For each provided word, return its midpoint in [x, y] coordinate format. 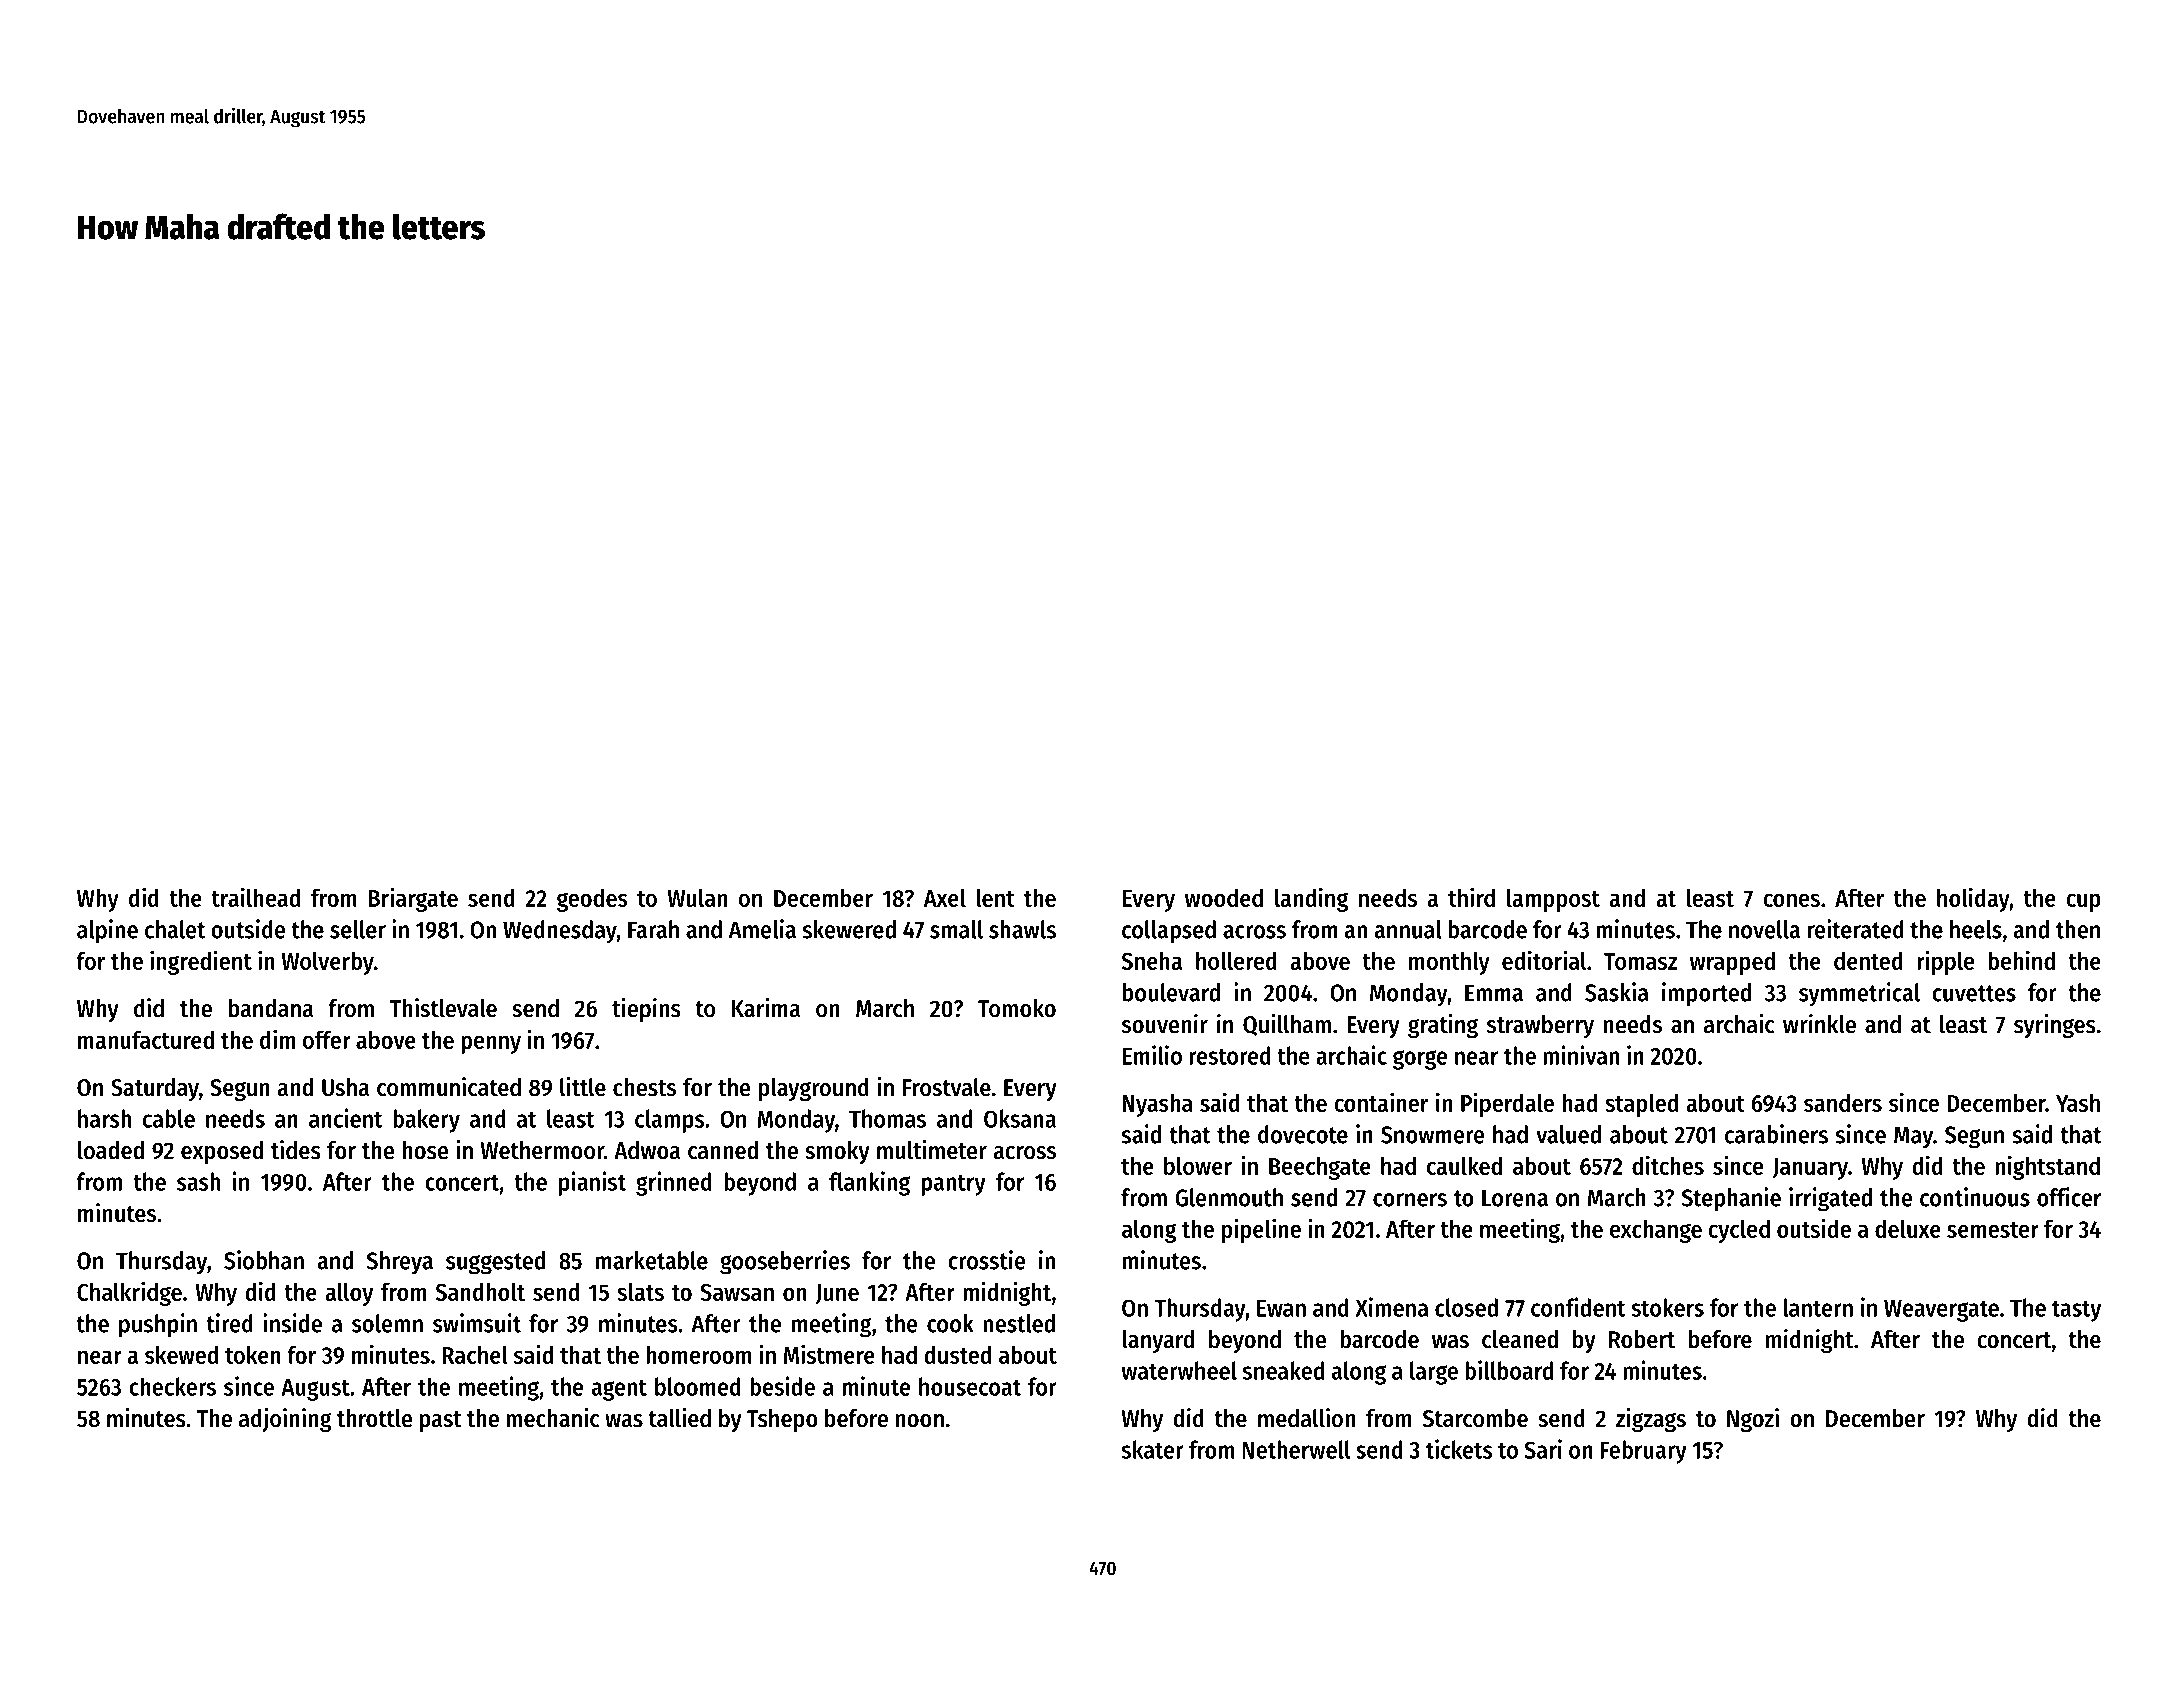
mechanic [552, 1418]
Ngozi [1753, 1420]
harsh [104, 1118]
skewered [849, 929]
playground [814, 1089]
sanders [1843, 1102]
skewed [181, 1354]
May [1913, 1137]
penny [491, 1044]
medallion [1306, 1418]
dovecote [1303, 1134]
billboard [1509, 1370]
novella [1764, 929]
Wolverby [327, 963]
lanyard [1158, 1341]
